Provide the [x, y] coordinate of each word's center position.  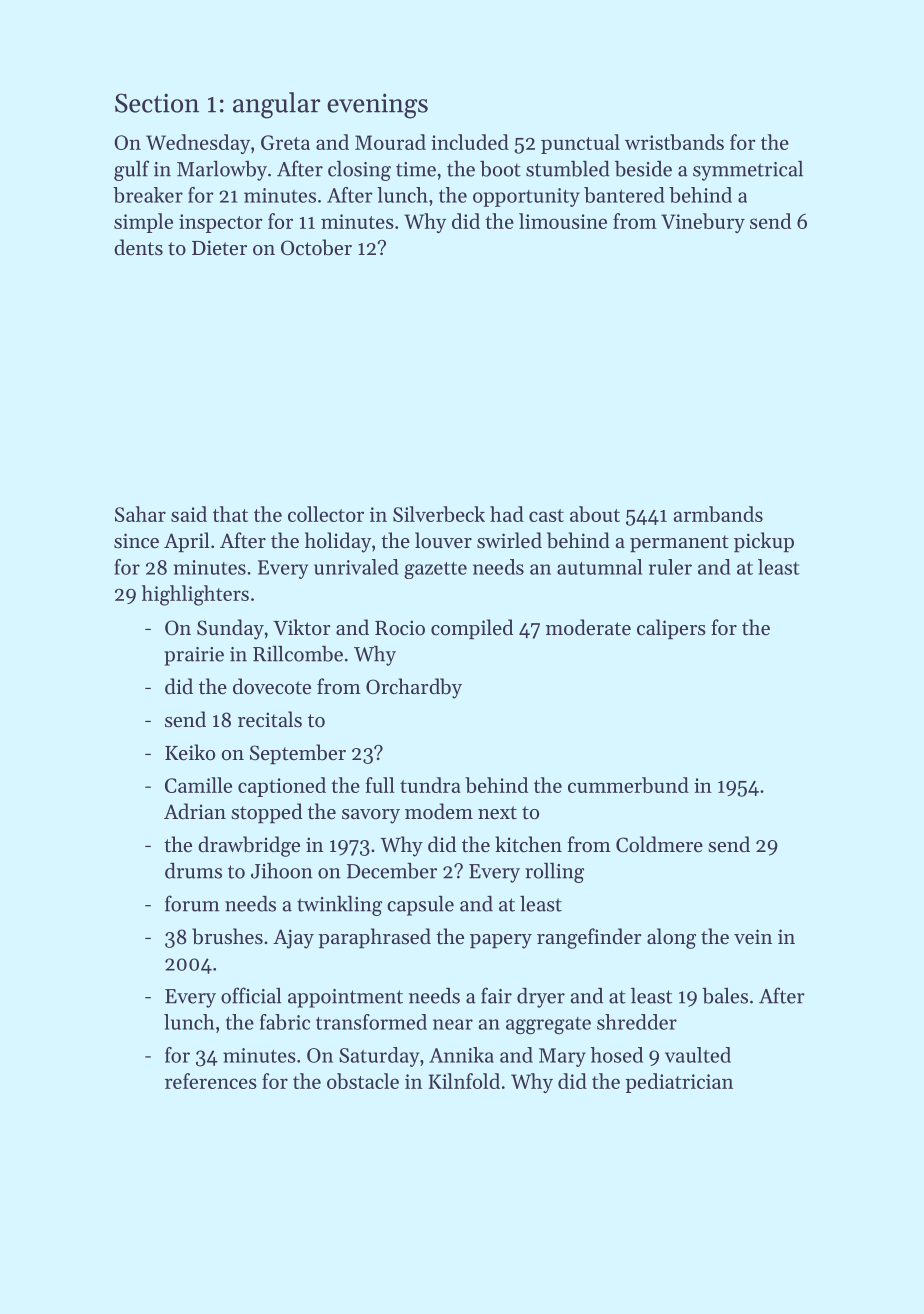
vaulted [698, 1055]
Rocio [400, 628]
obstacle [363, 1081]
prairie [194, 656]
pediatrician [679, 1083]
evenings [377, 106]
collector [326, 514]
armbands [718, 514]
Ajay [293, 939]
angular [276, 105]
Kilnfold [464, 1081]
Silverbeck [439, 514]
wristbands [674, 142]
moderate [588, 627]
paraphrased [374, 938]
